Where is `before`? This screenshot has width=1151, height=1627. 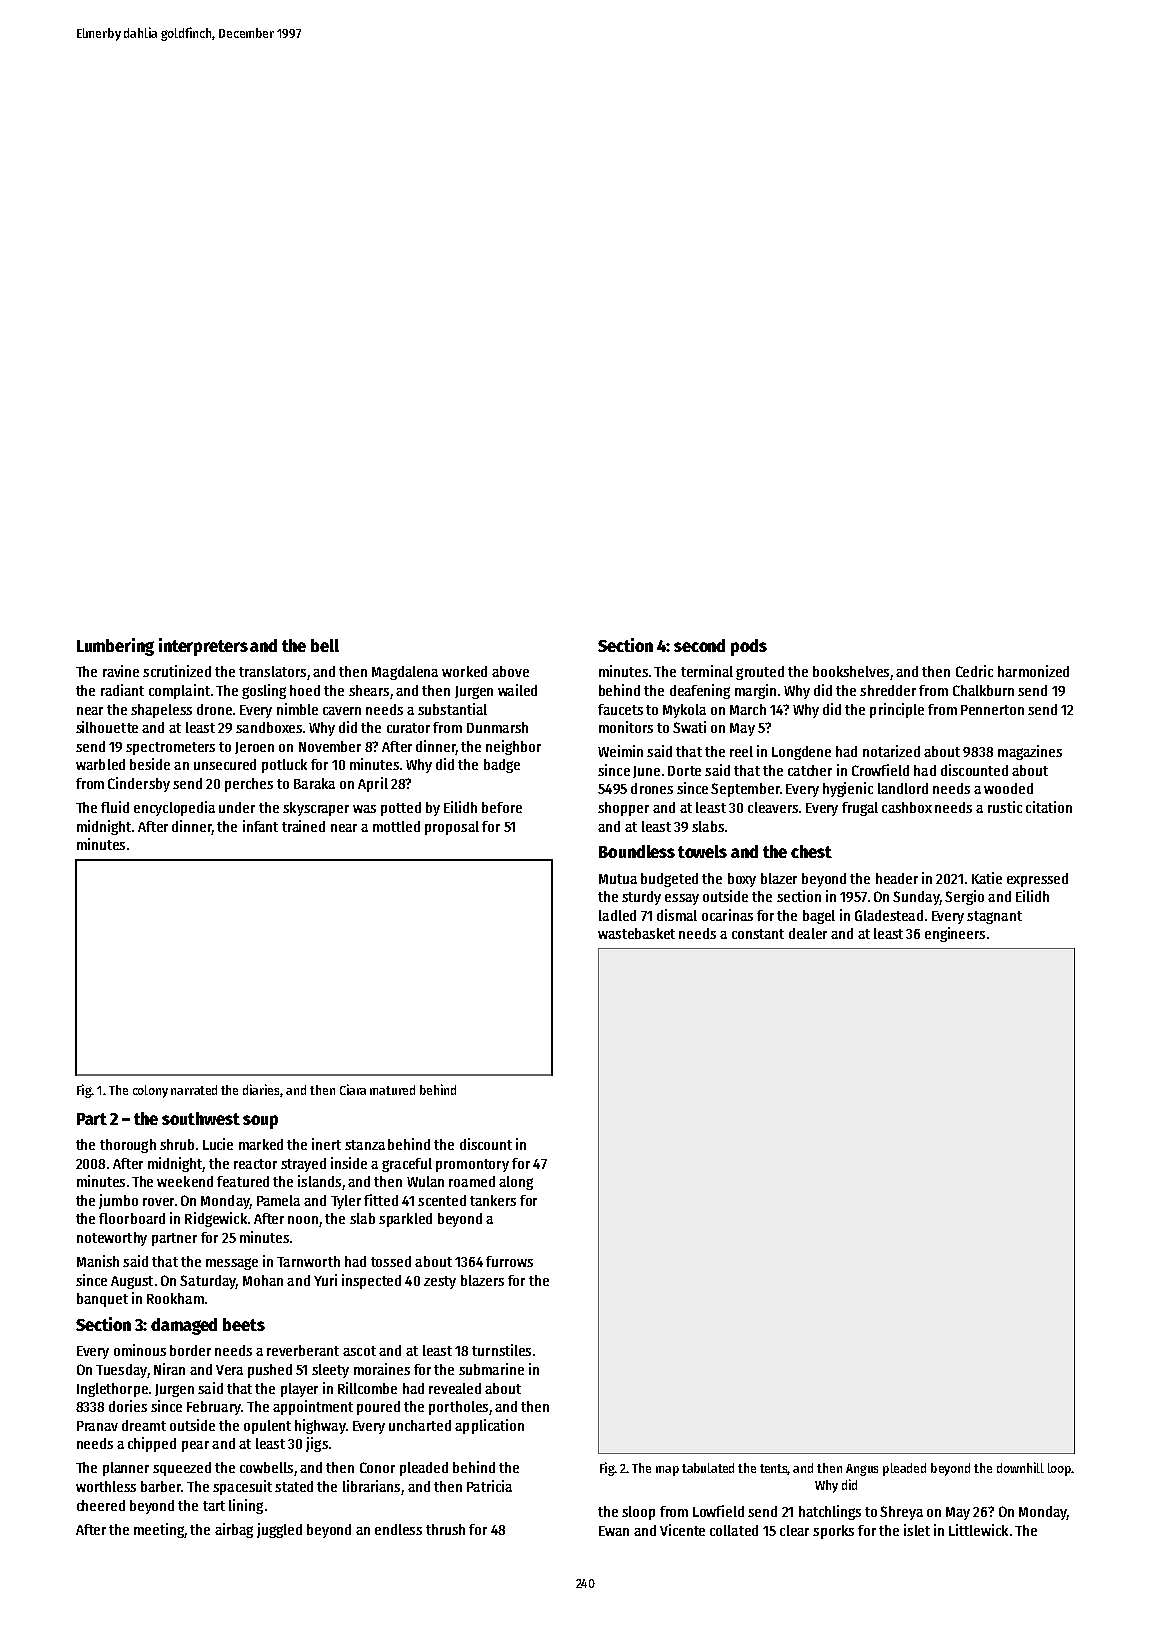
before is located at coordinates (502, 807).
